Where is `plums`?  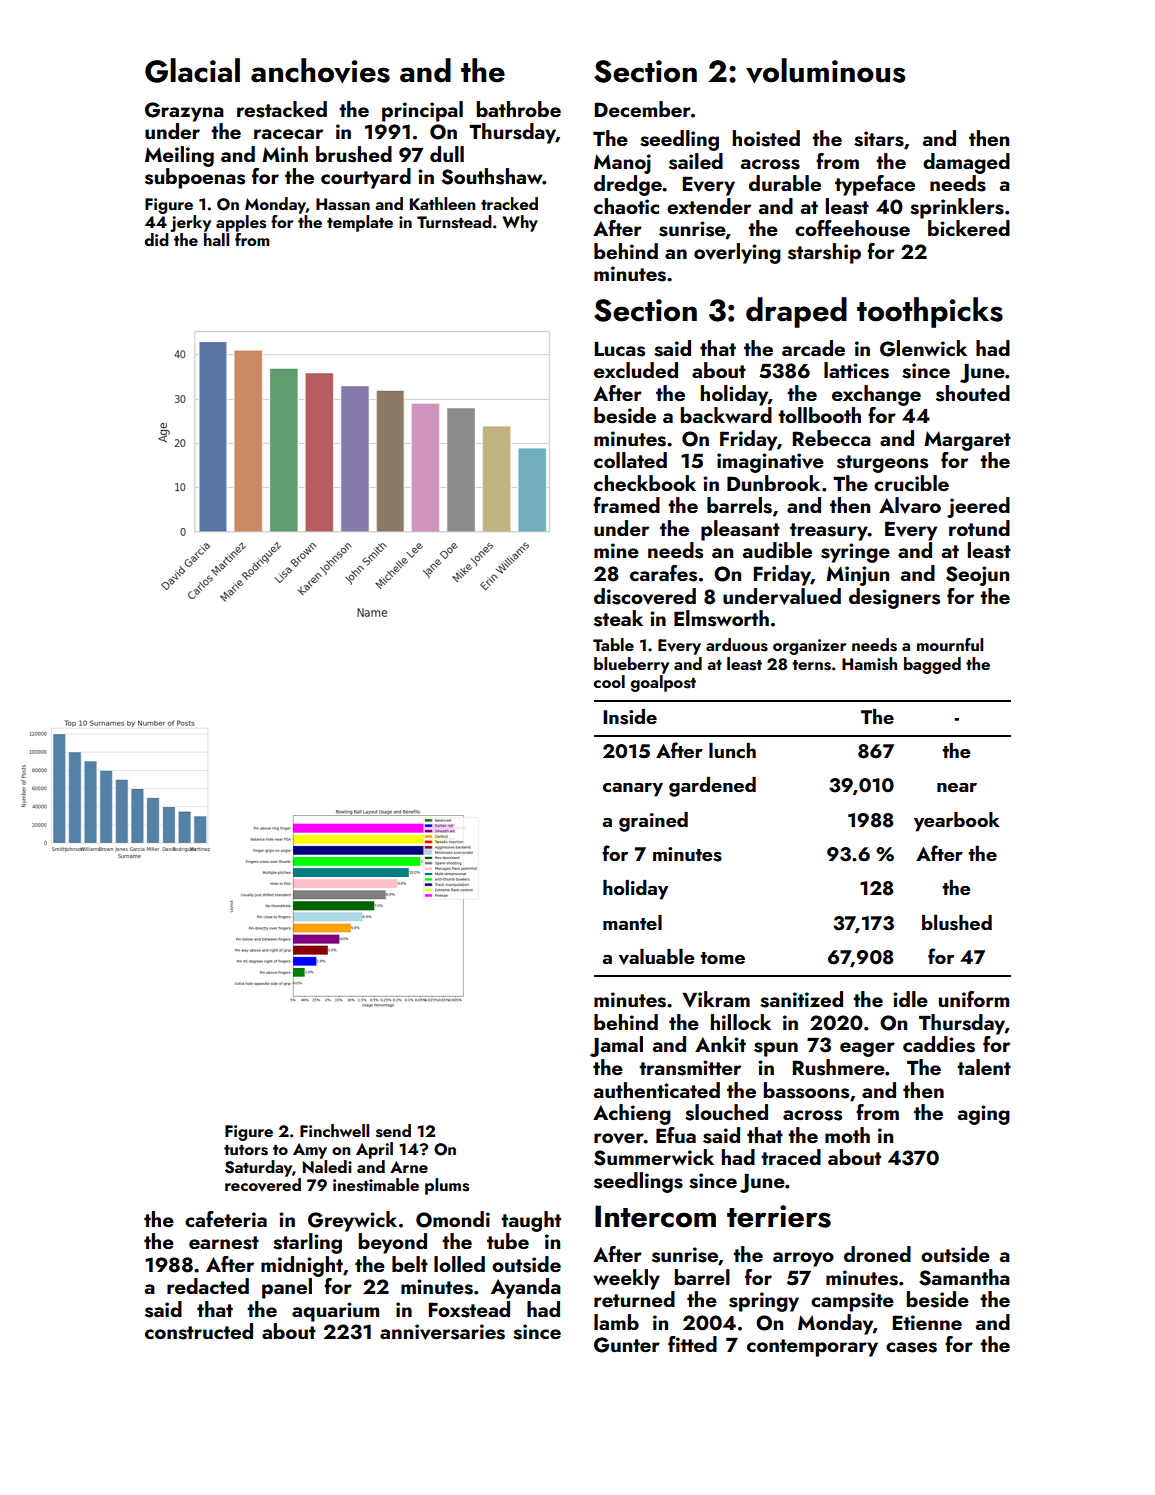 plums is located at coordinates (447, 1186).
